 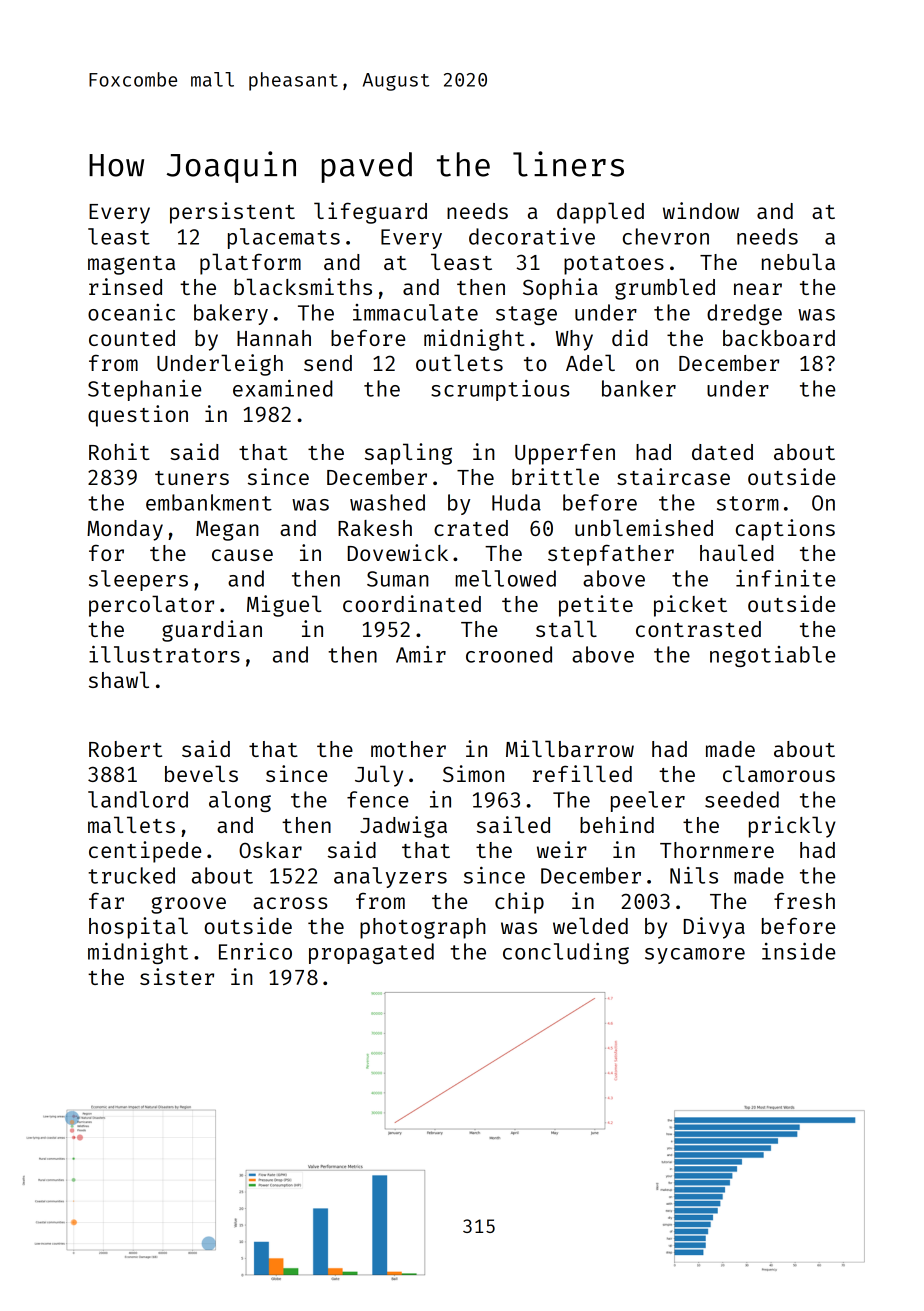 I want to click on magenta, so click(x=131, y=265).
